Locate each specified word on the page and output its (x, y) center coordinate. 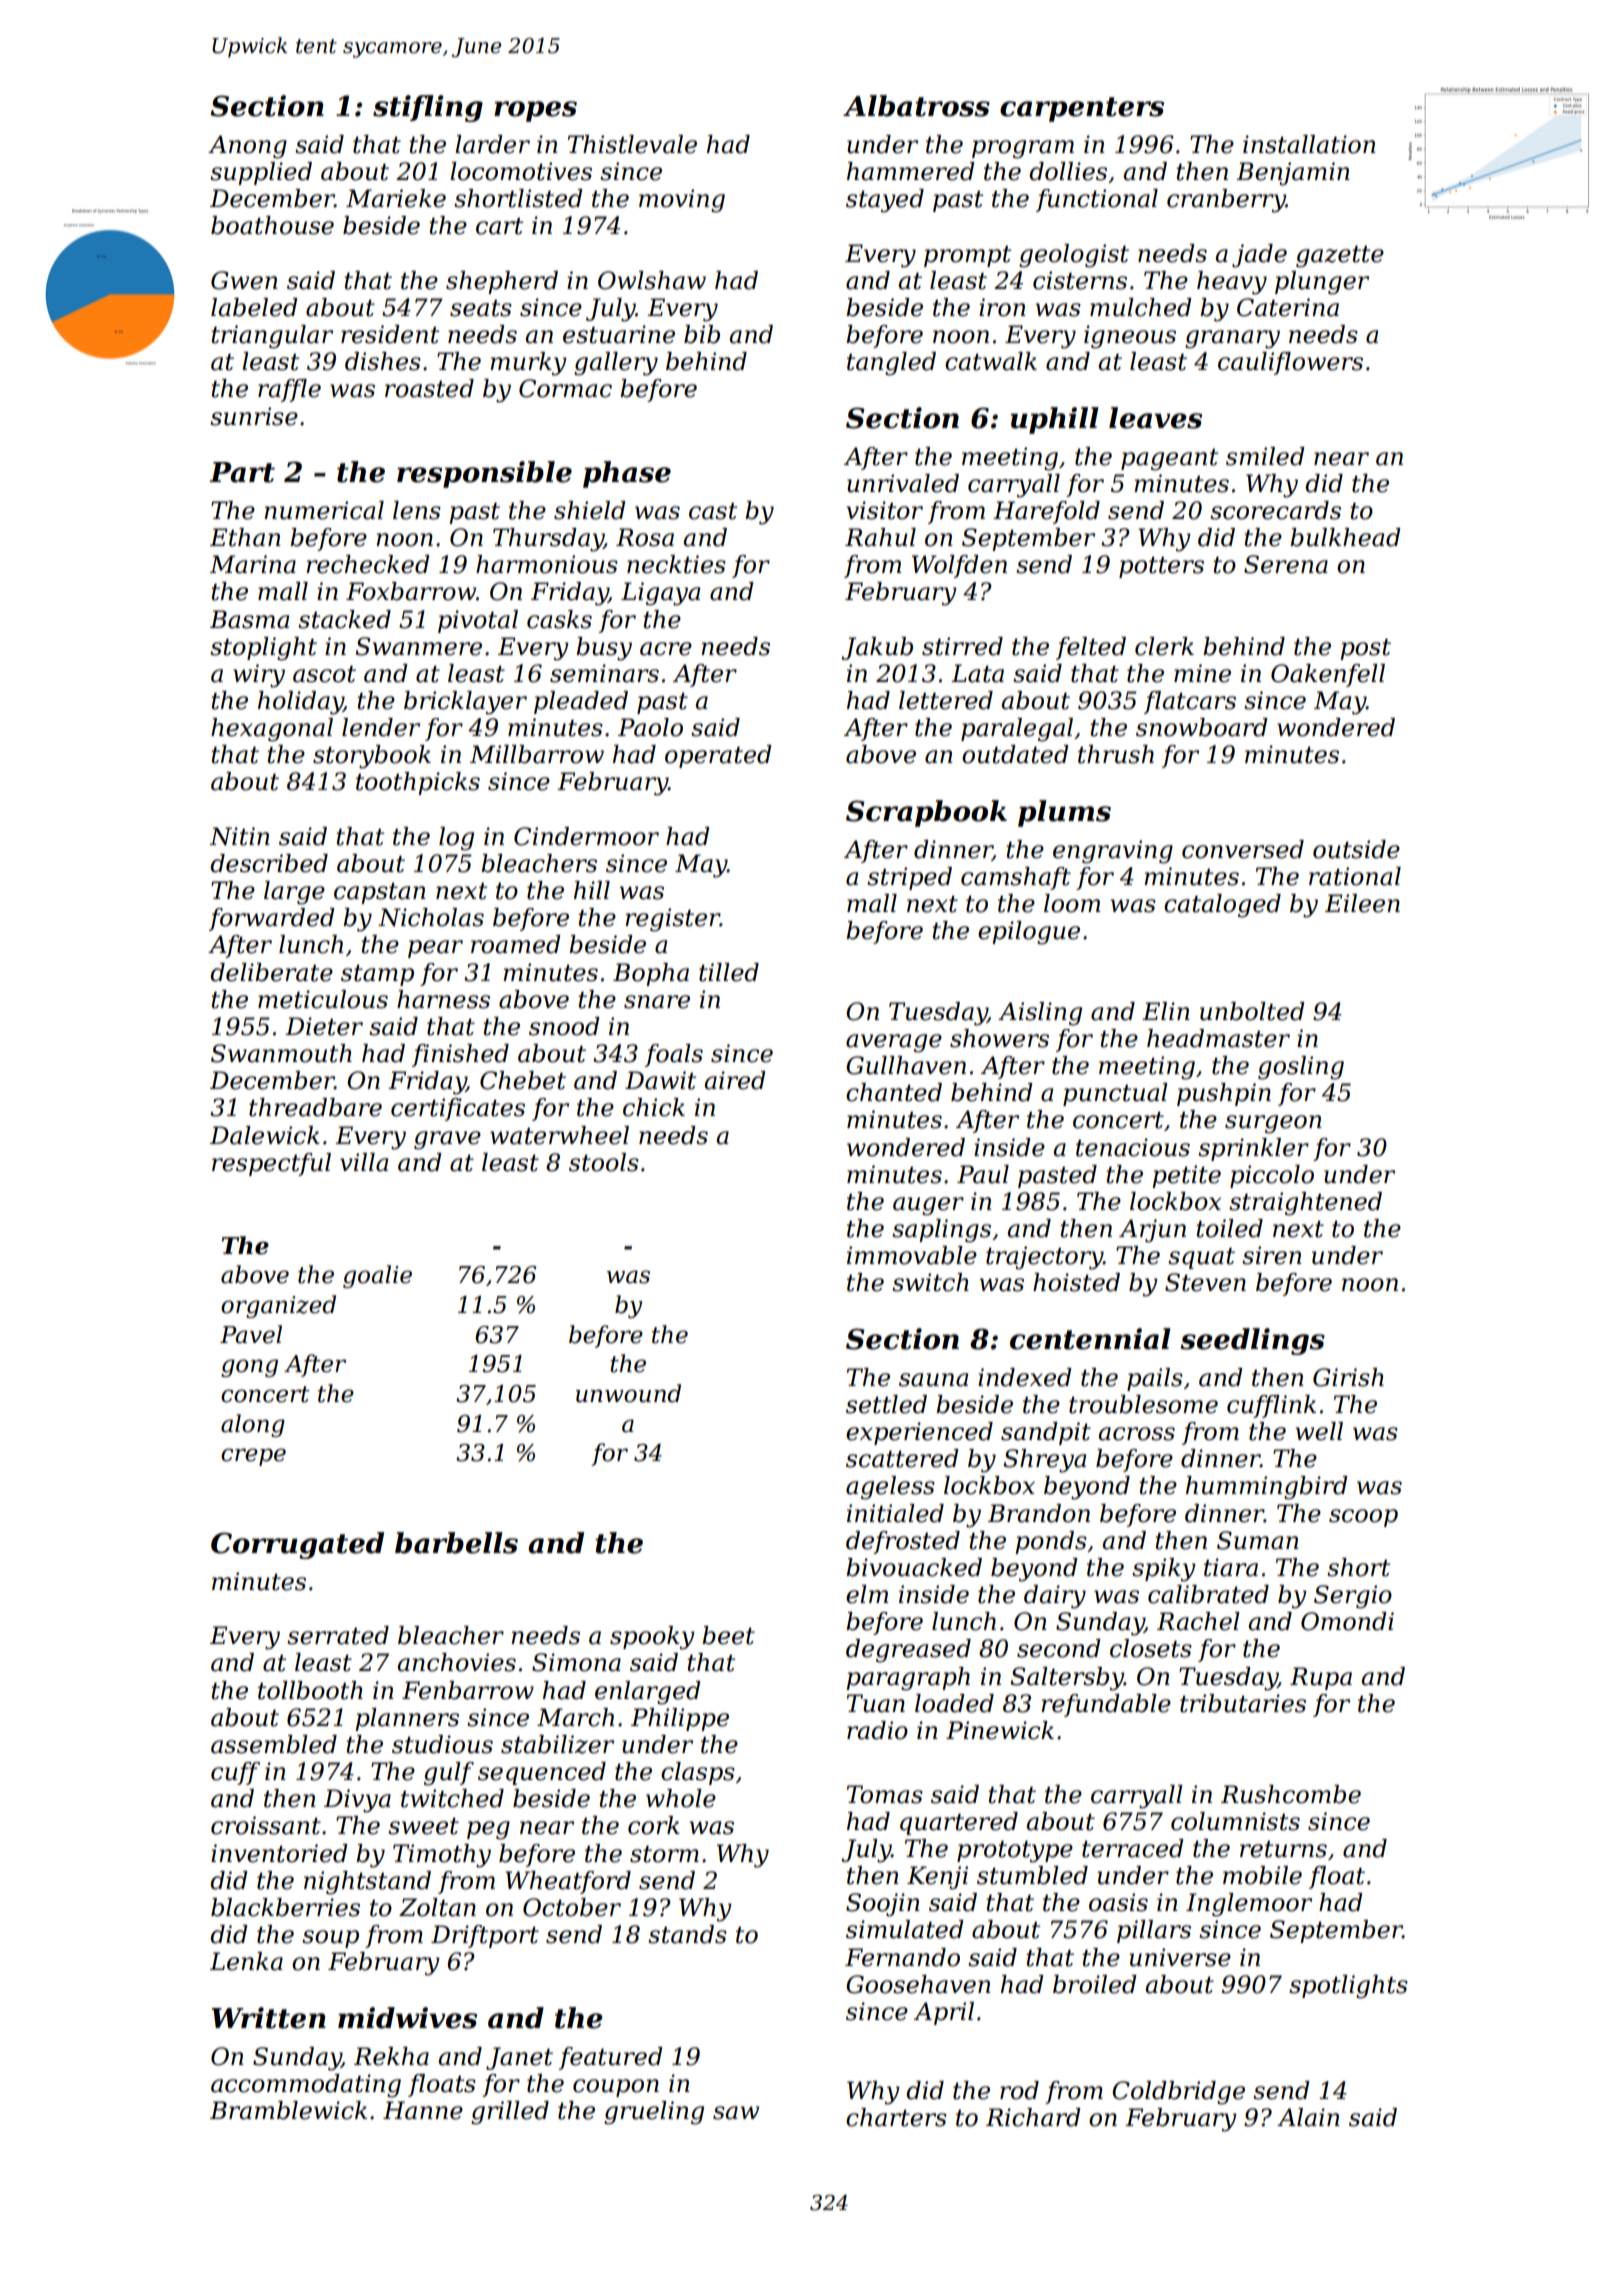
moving (682, 201)
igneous (1130, 337)
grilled (510, 2113)
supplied (261, 173)
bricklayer (465, 703)
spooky (652, 1638)
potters (1161, 567)
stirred (962, 646)
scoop (1363, 1518)
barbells (456, 1543)
